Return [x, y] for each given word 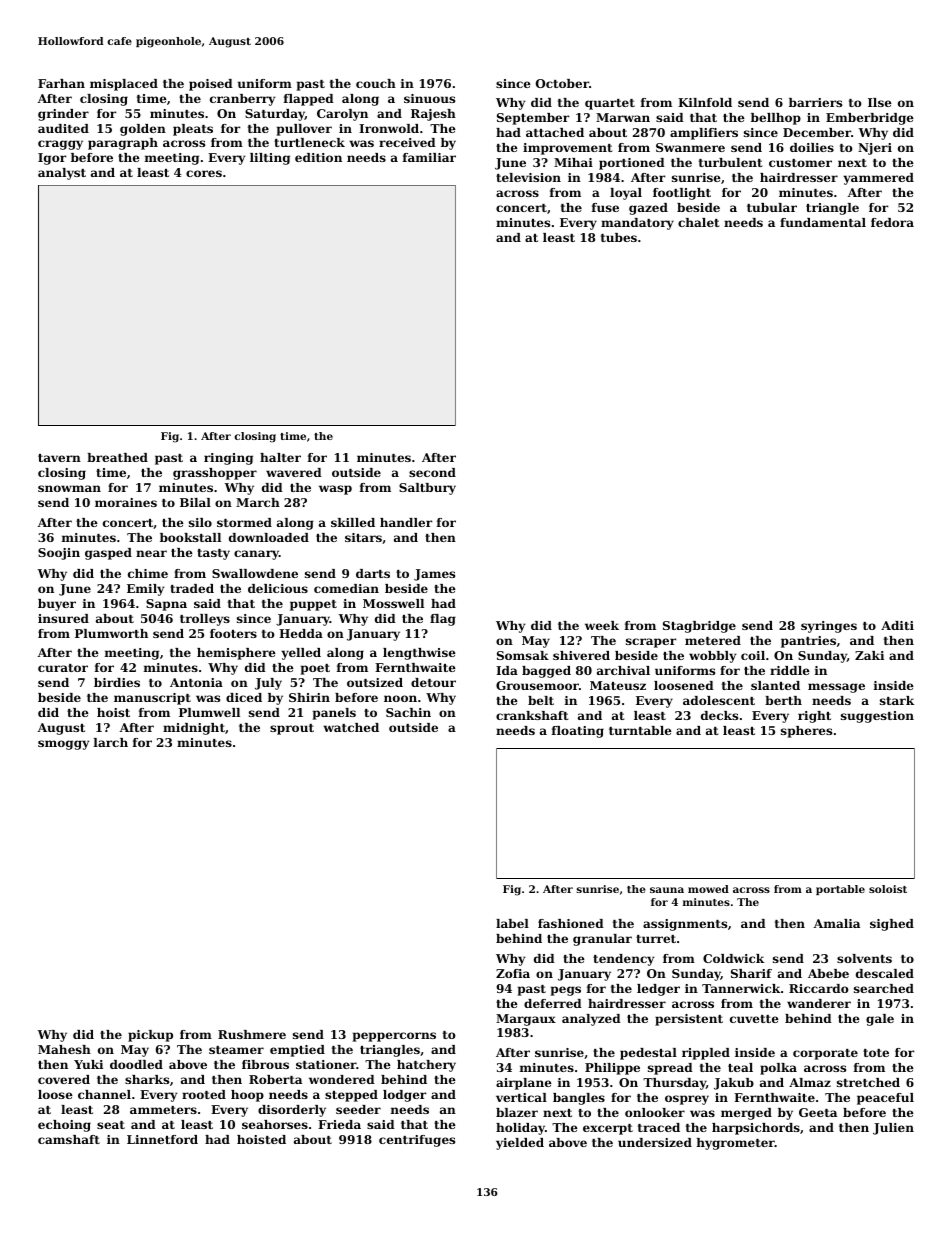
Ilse [880, 102]
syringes [829, 627]
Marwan [623, 117]
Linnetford [162, 1139]
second [432, 472]
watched [351, 727]
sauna [667, 890]
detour [433, 682]
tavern [59, 458]
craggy [60, 145]
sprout [292, 729]
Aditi [897, 625]
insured [63, 618]
